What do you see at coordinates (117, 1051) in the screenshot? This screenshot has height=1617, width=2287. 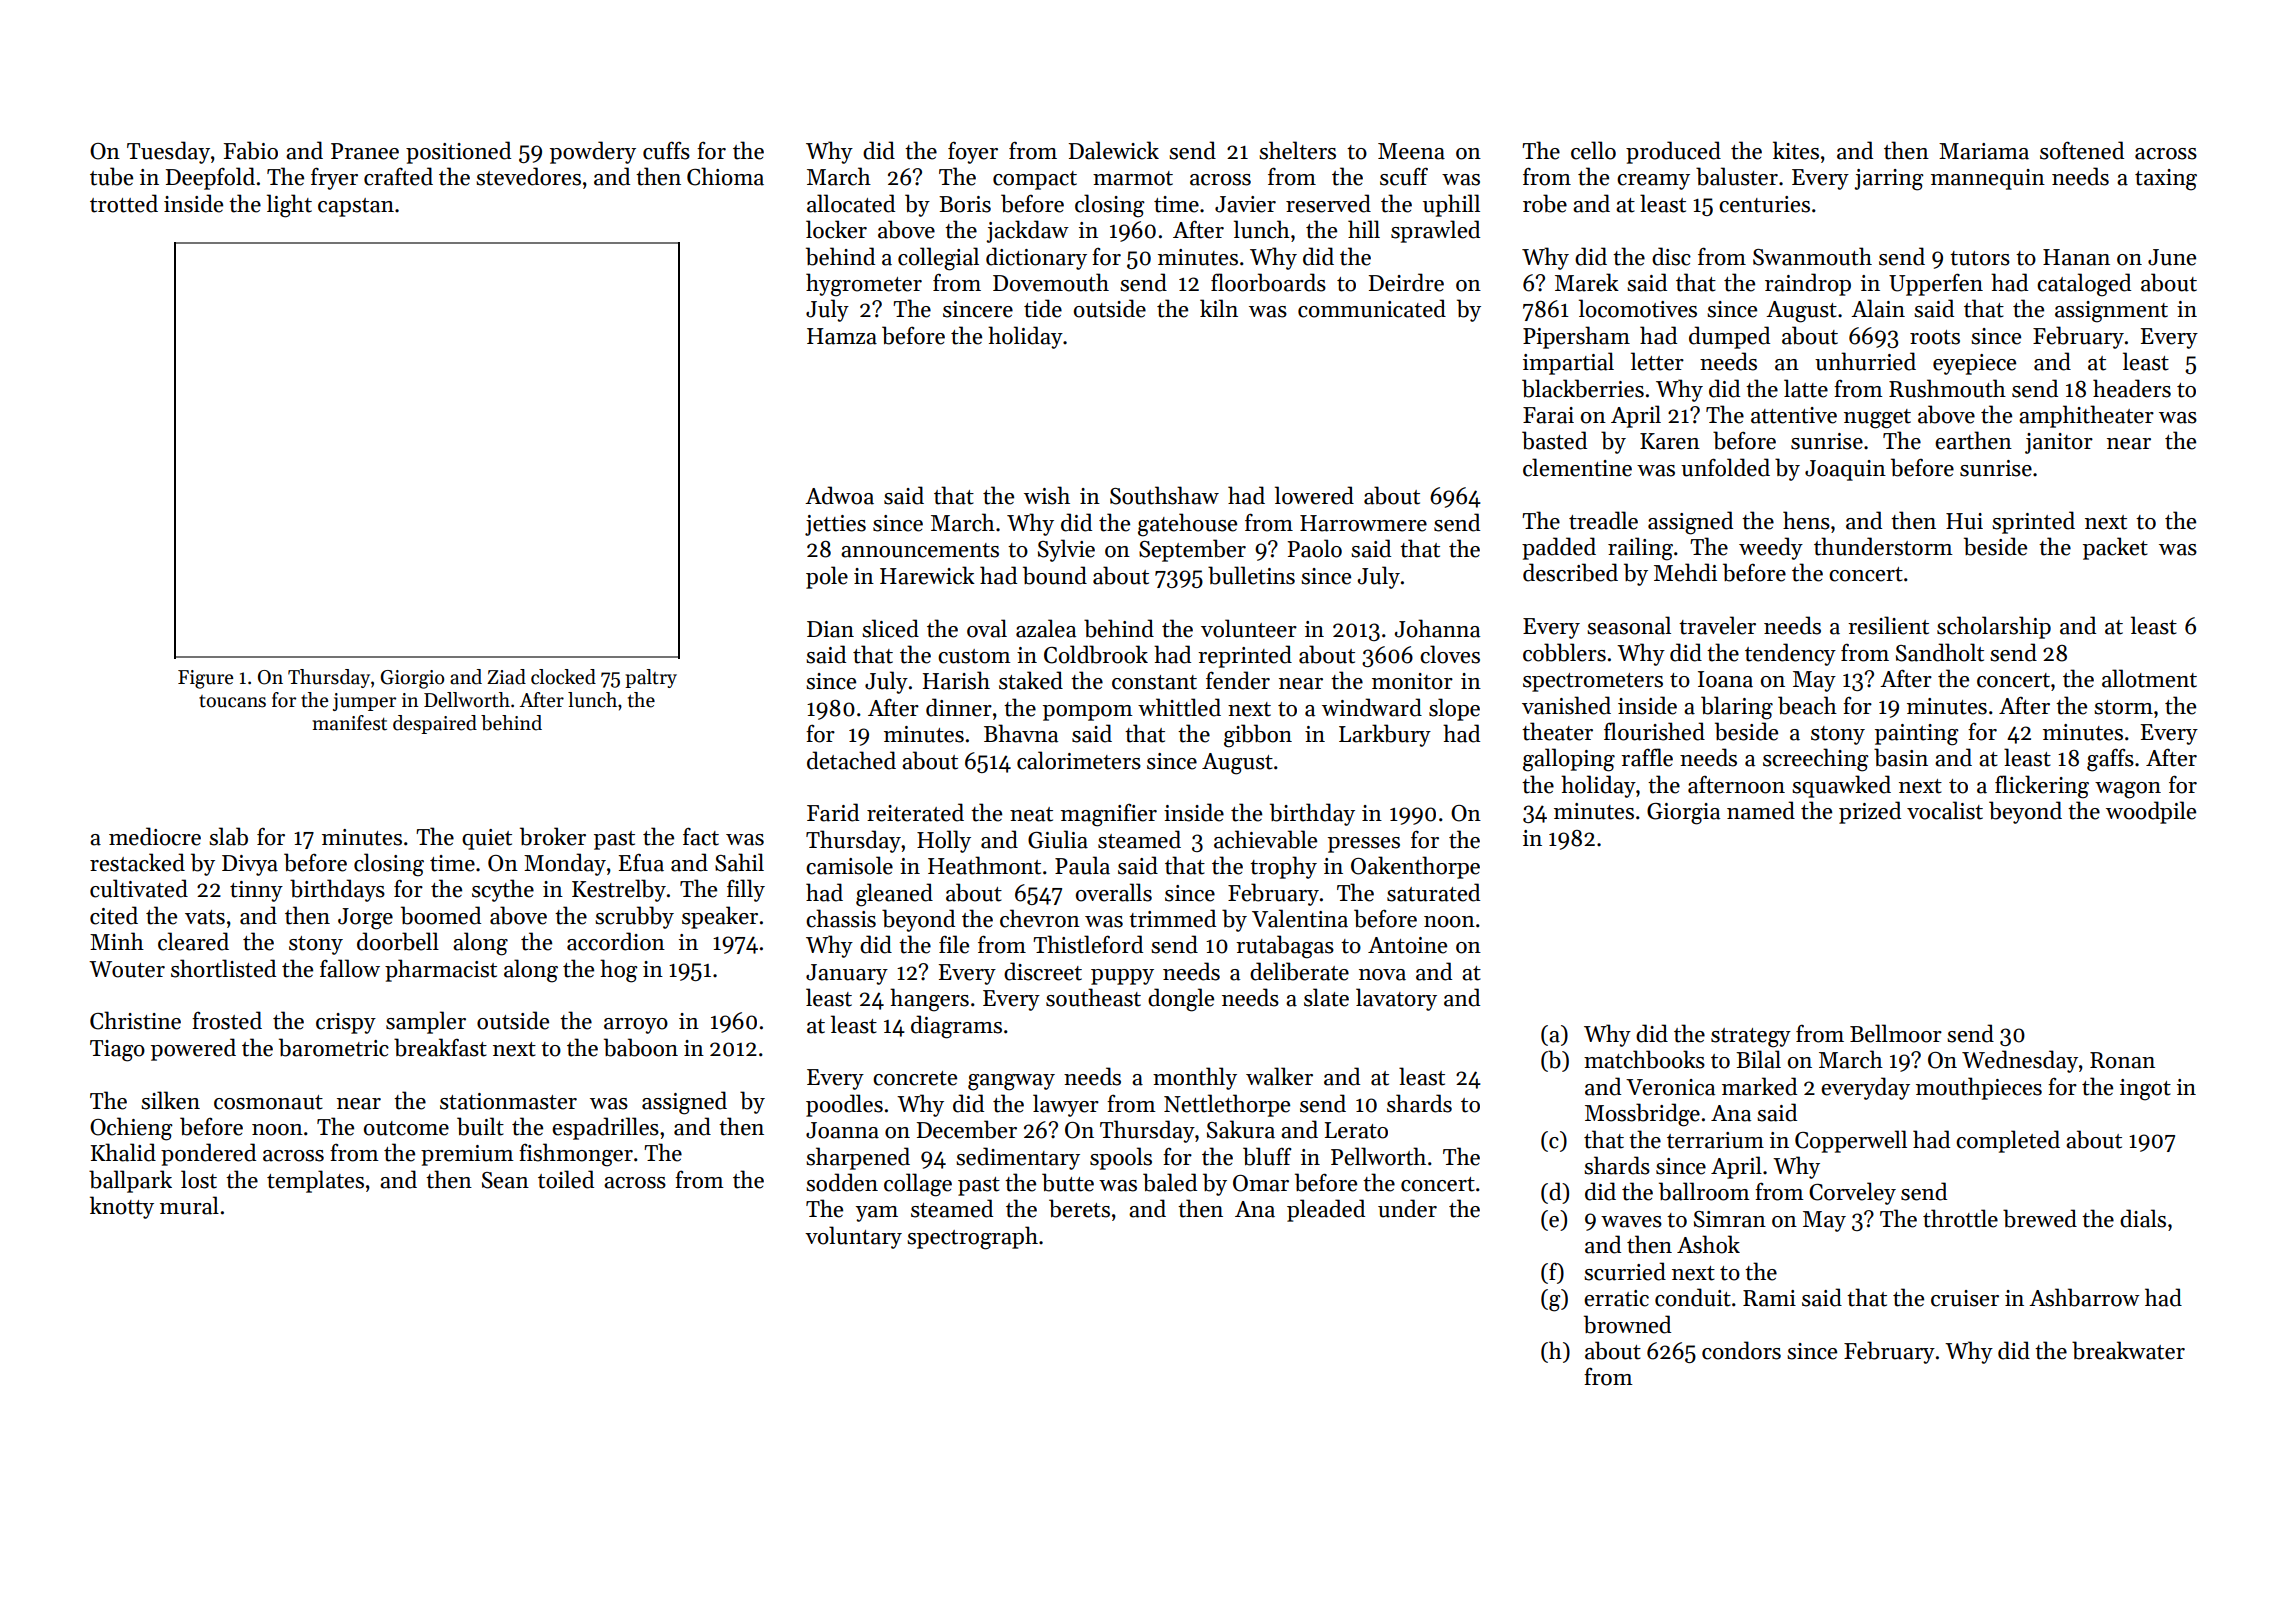 I see `Tiago` at bounding box center [117, 1051].
